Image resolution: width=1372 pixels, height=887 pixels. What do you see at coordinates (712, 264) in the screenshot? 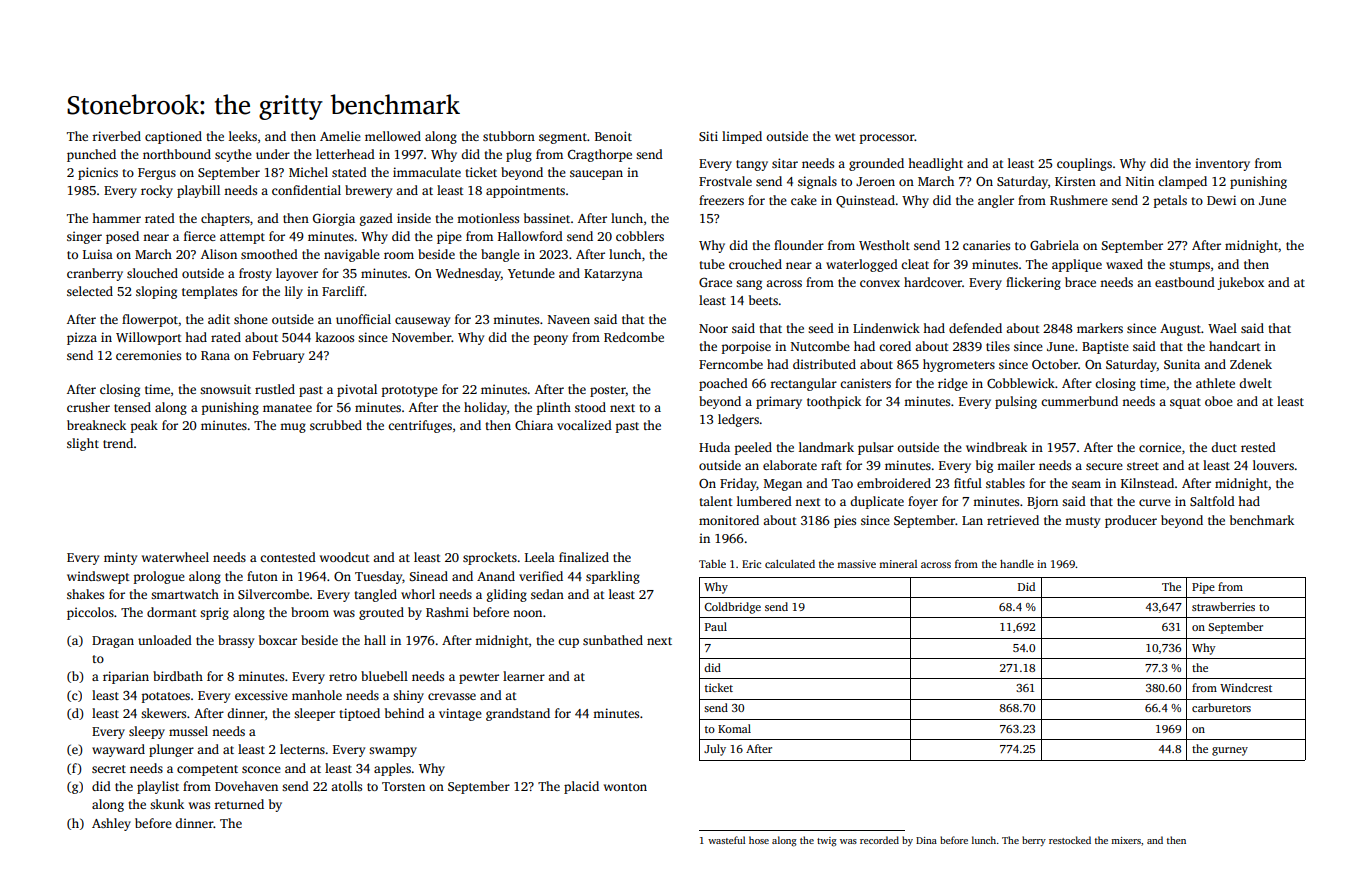
I see `tube` at bounding box center [712, 264].
